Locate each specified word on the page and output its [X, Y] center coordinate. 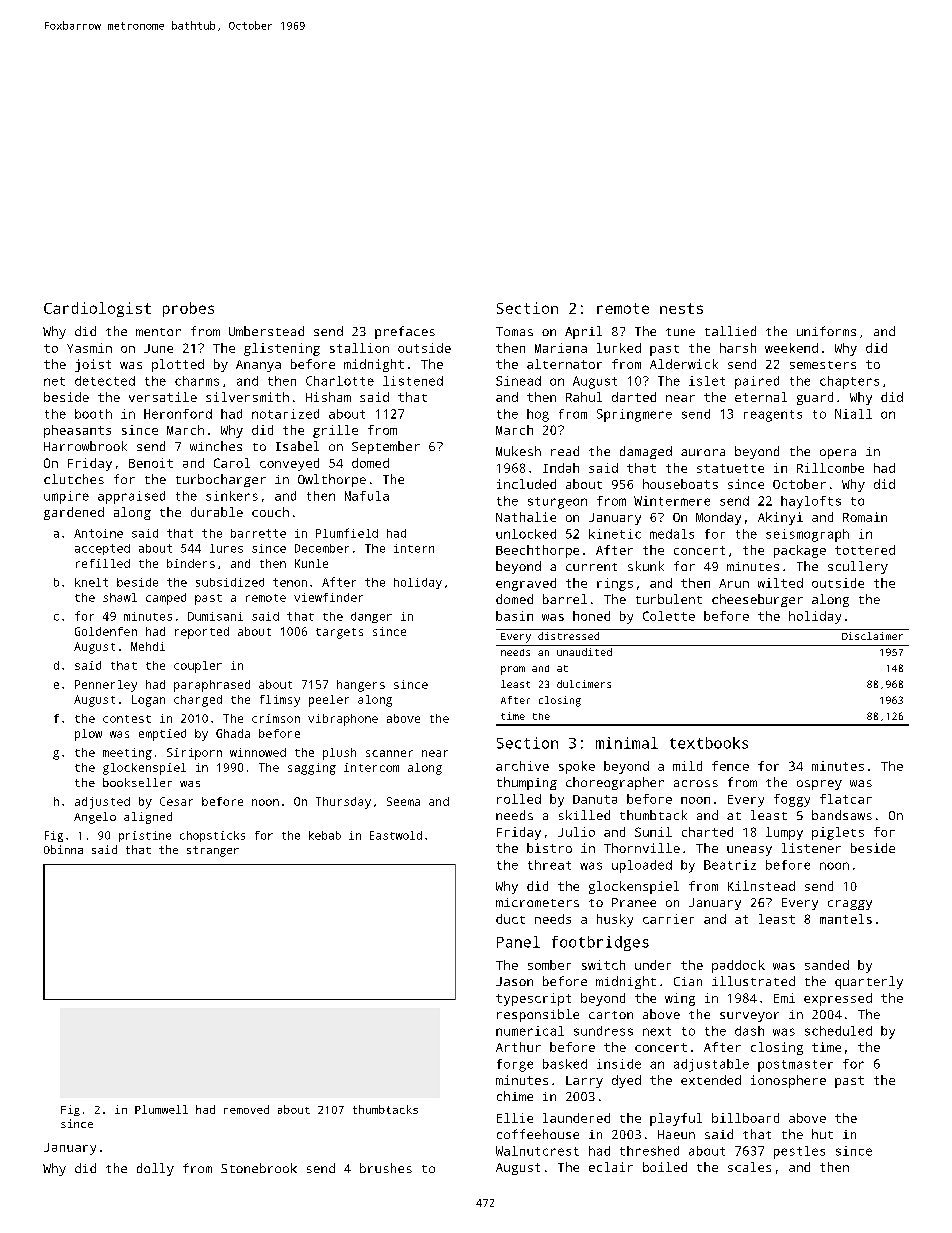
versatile [163, 397]
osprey [819, 785]
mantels [846, 919]
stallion [359, 348]
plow [88, 735]
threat [549, 865]
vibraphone [343, 720]
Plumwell [161, 1109]
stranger [213, 851]
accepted [102, 549]
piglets [838, 833]
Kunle [311, 563]
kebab [325, 835]
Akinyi [780, 518]
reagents [773, 416]
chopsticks [212, 836]
